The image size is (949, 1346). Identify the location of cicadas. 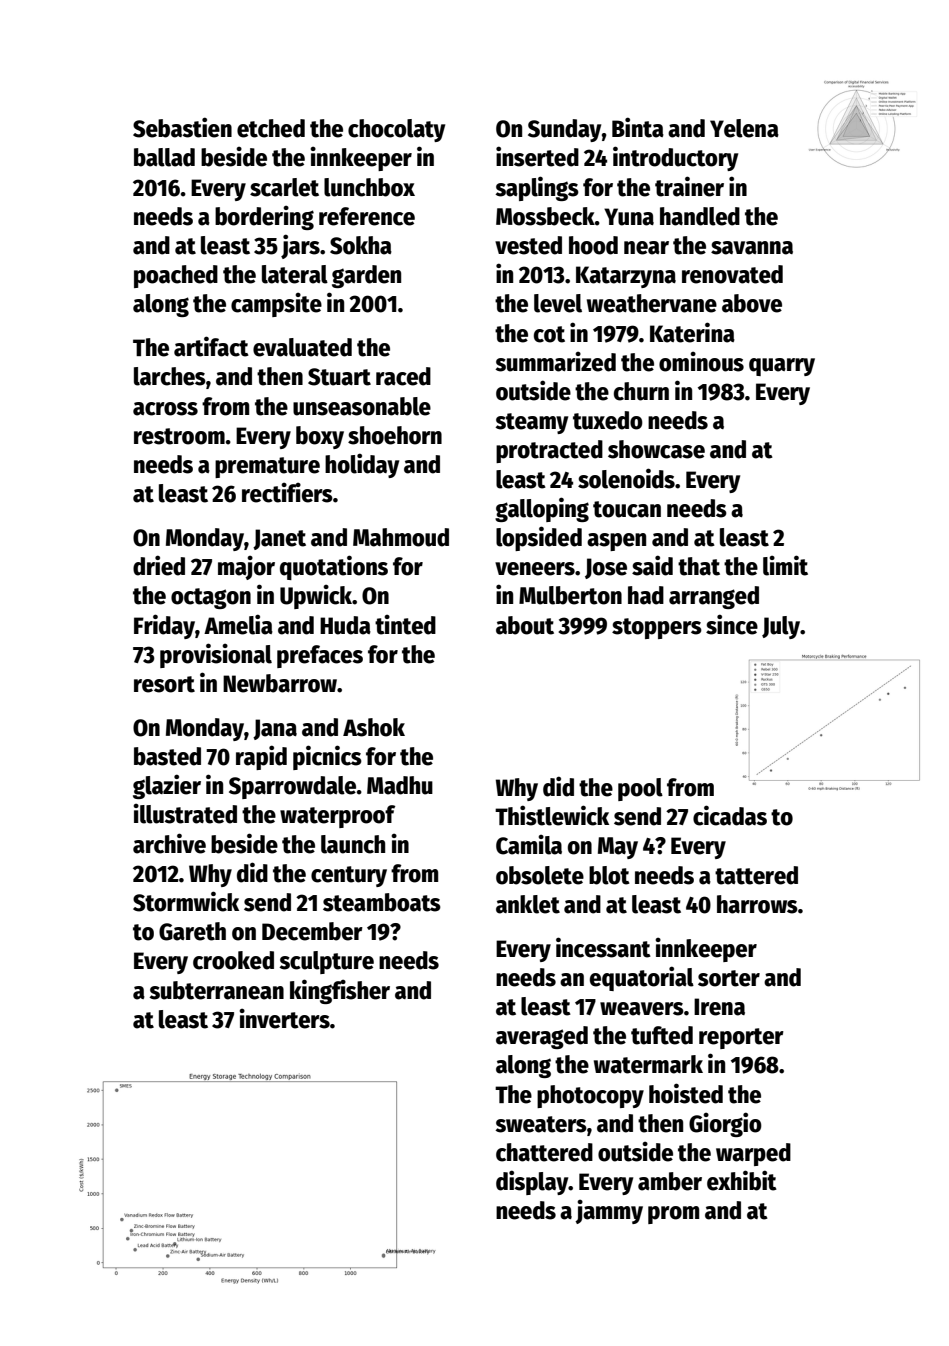
(730, 815).
